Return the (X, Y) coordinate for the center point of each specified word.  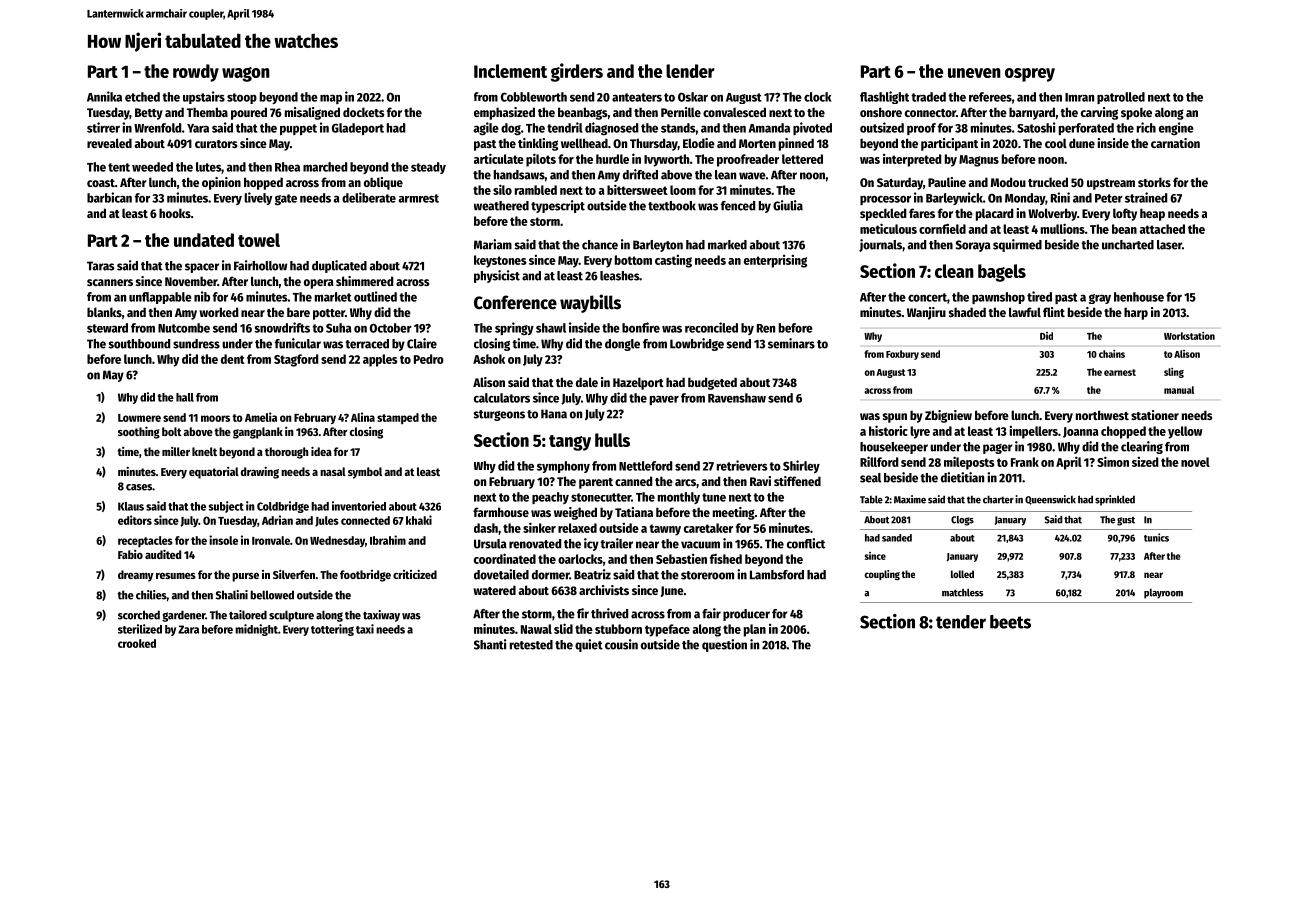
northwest (1102, 415)
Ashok (489, 359)
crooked (137, 643)
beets (1010, 622)
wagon (246, 74)
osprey (1030, 75)
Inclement (510, 71)
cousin (621, 644)
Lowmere (139, 418)
